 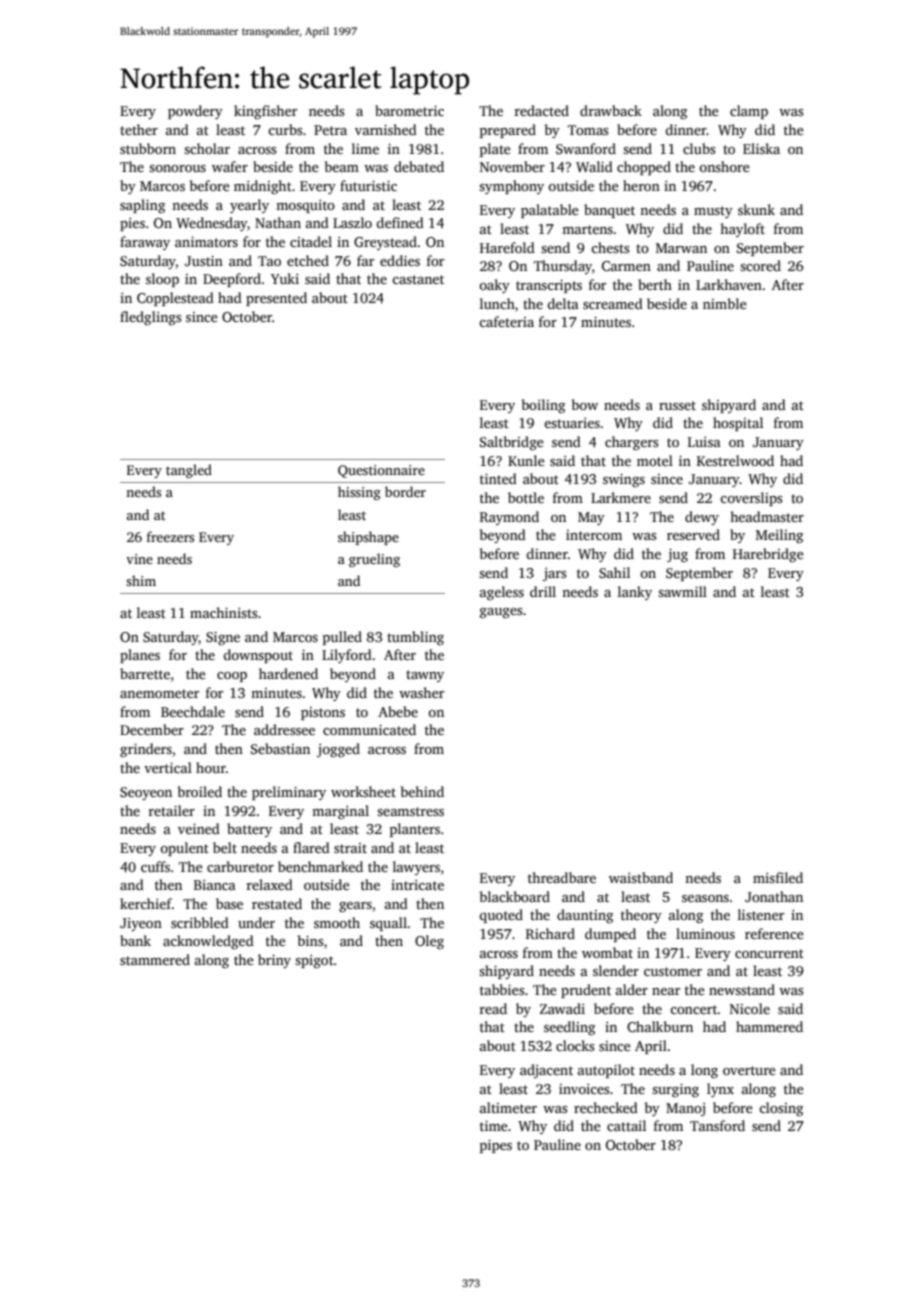 What do you see at coordinates (409, 110) in the image?
I see `barometric` at bounding box center [409, 110].
